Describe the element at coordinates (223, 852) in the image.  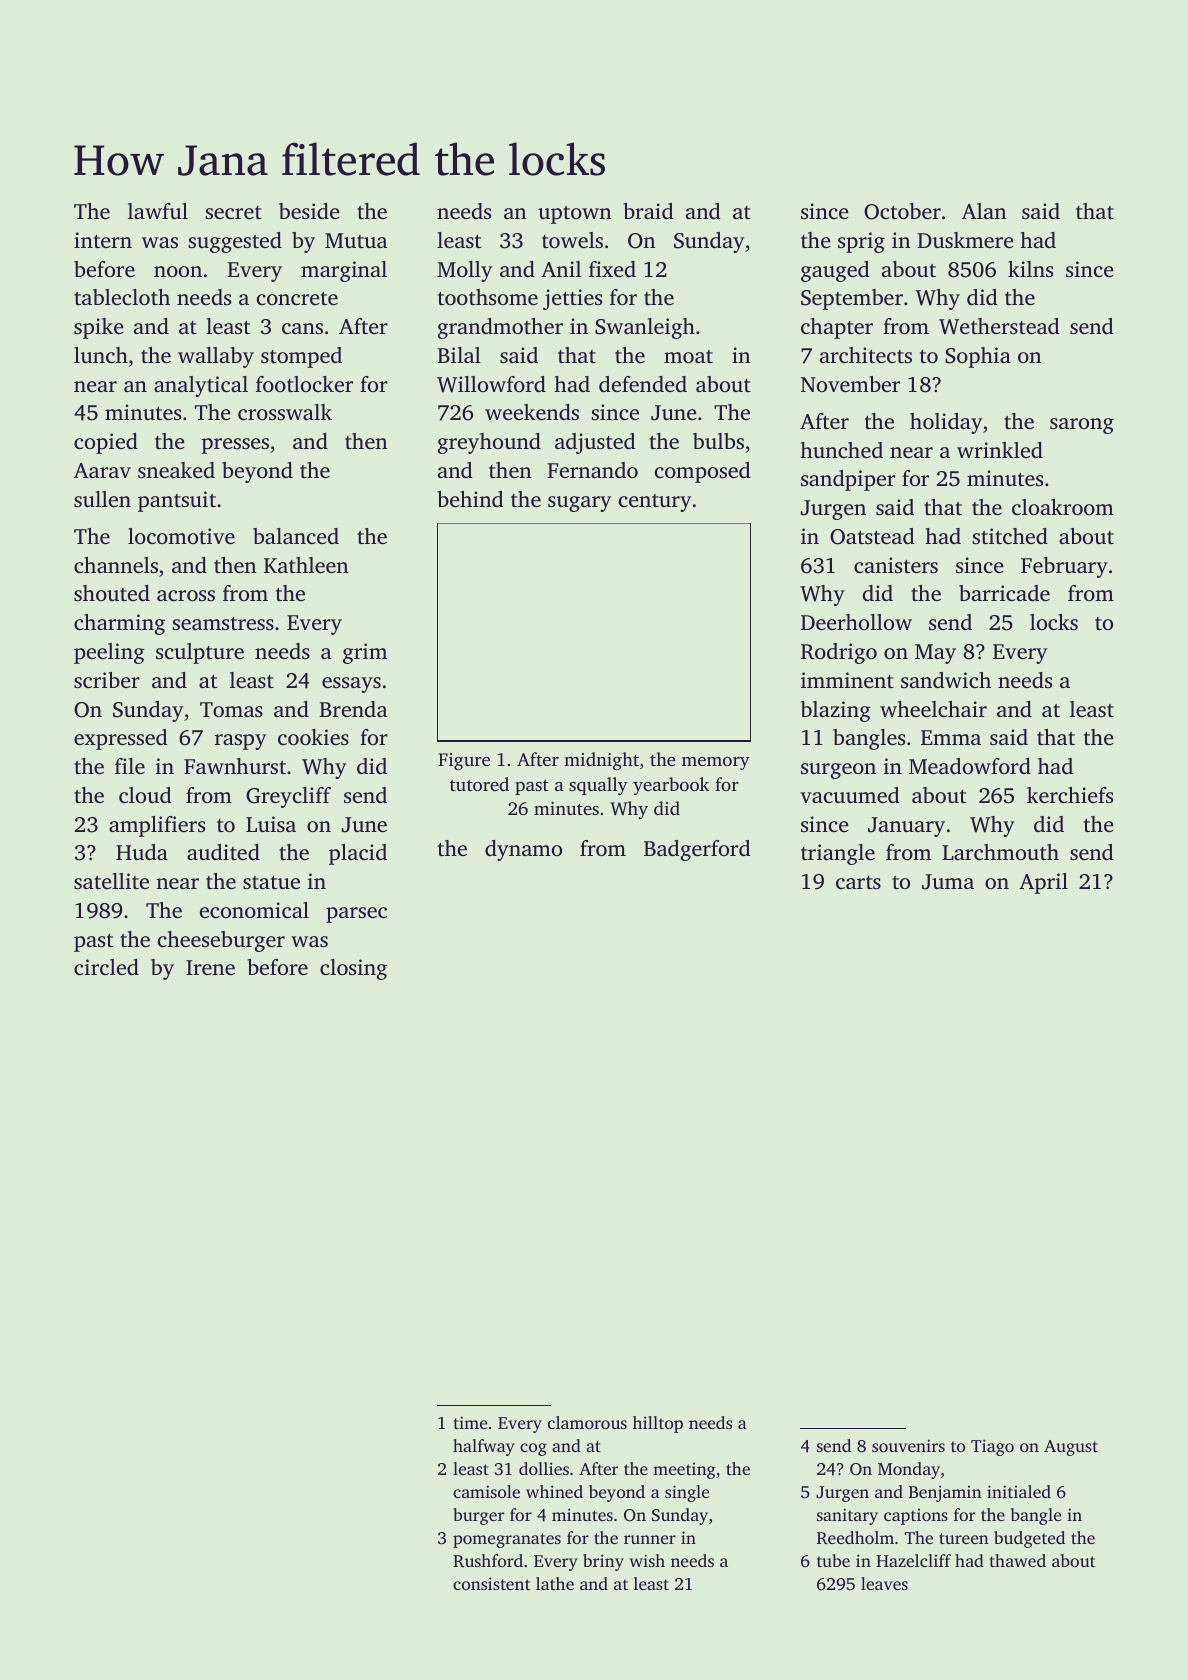
I see `audited` at that location.
